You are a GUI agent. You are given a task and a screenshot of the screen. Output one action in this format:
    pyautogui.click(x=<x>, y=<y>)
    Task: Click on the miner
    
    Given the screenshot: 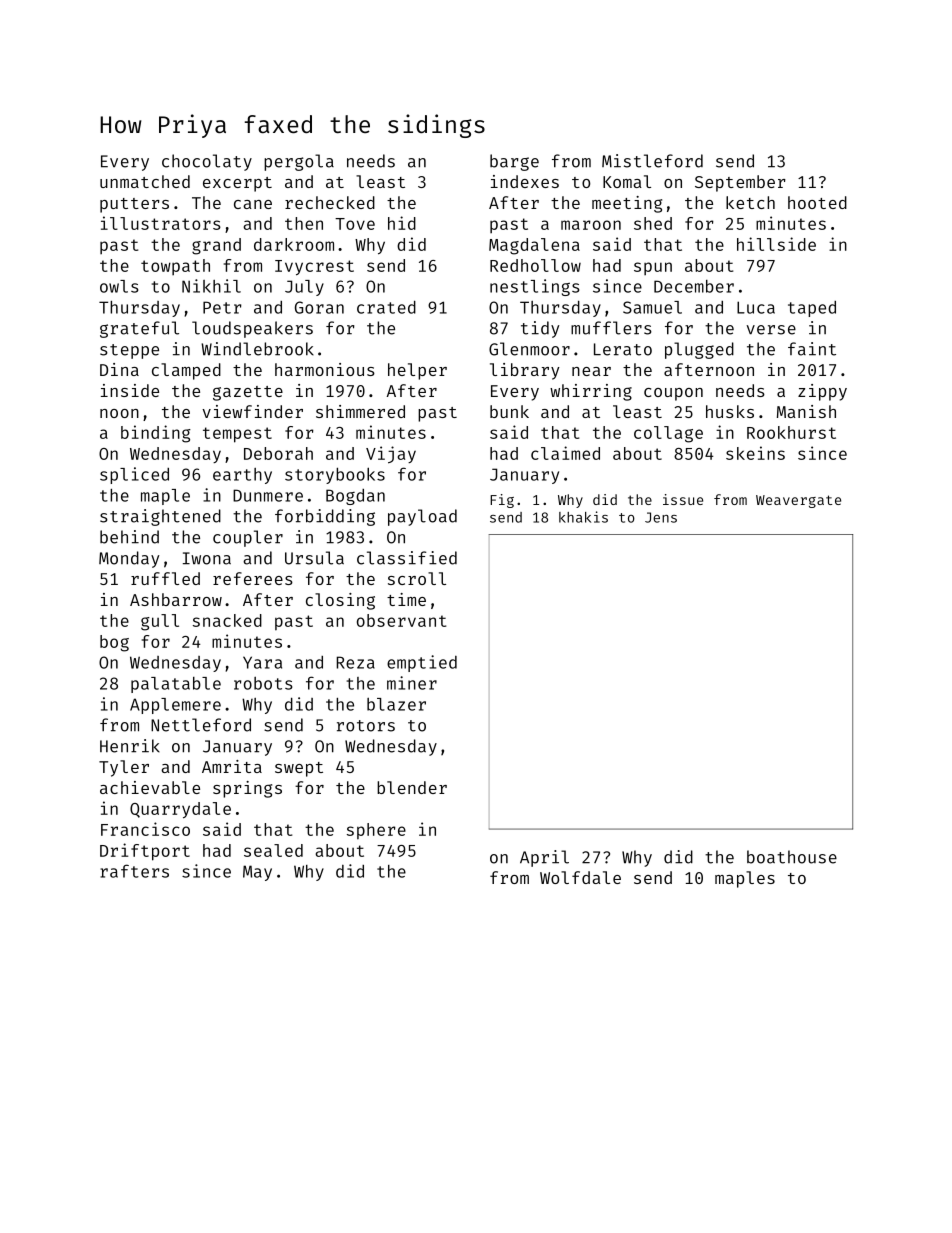 What is the action you would take?
    pyautogui.click(x=412, y=683)
